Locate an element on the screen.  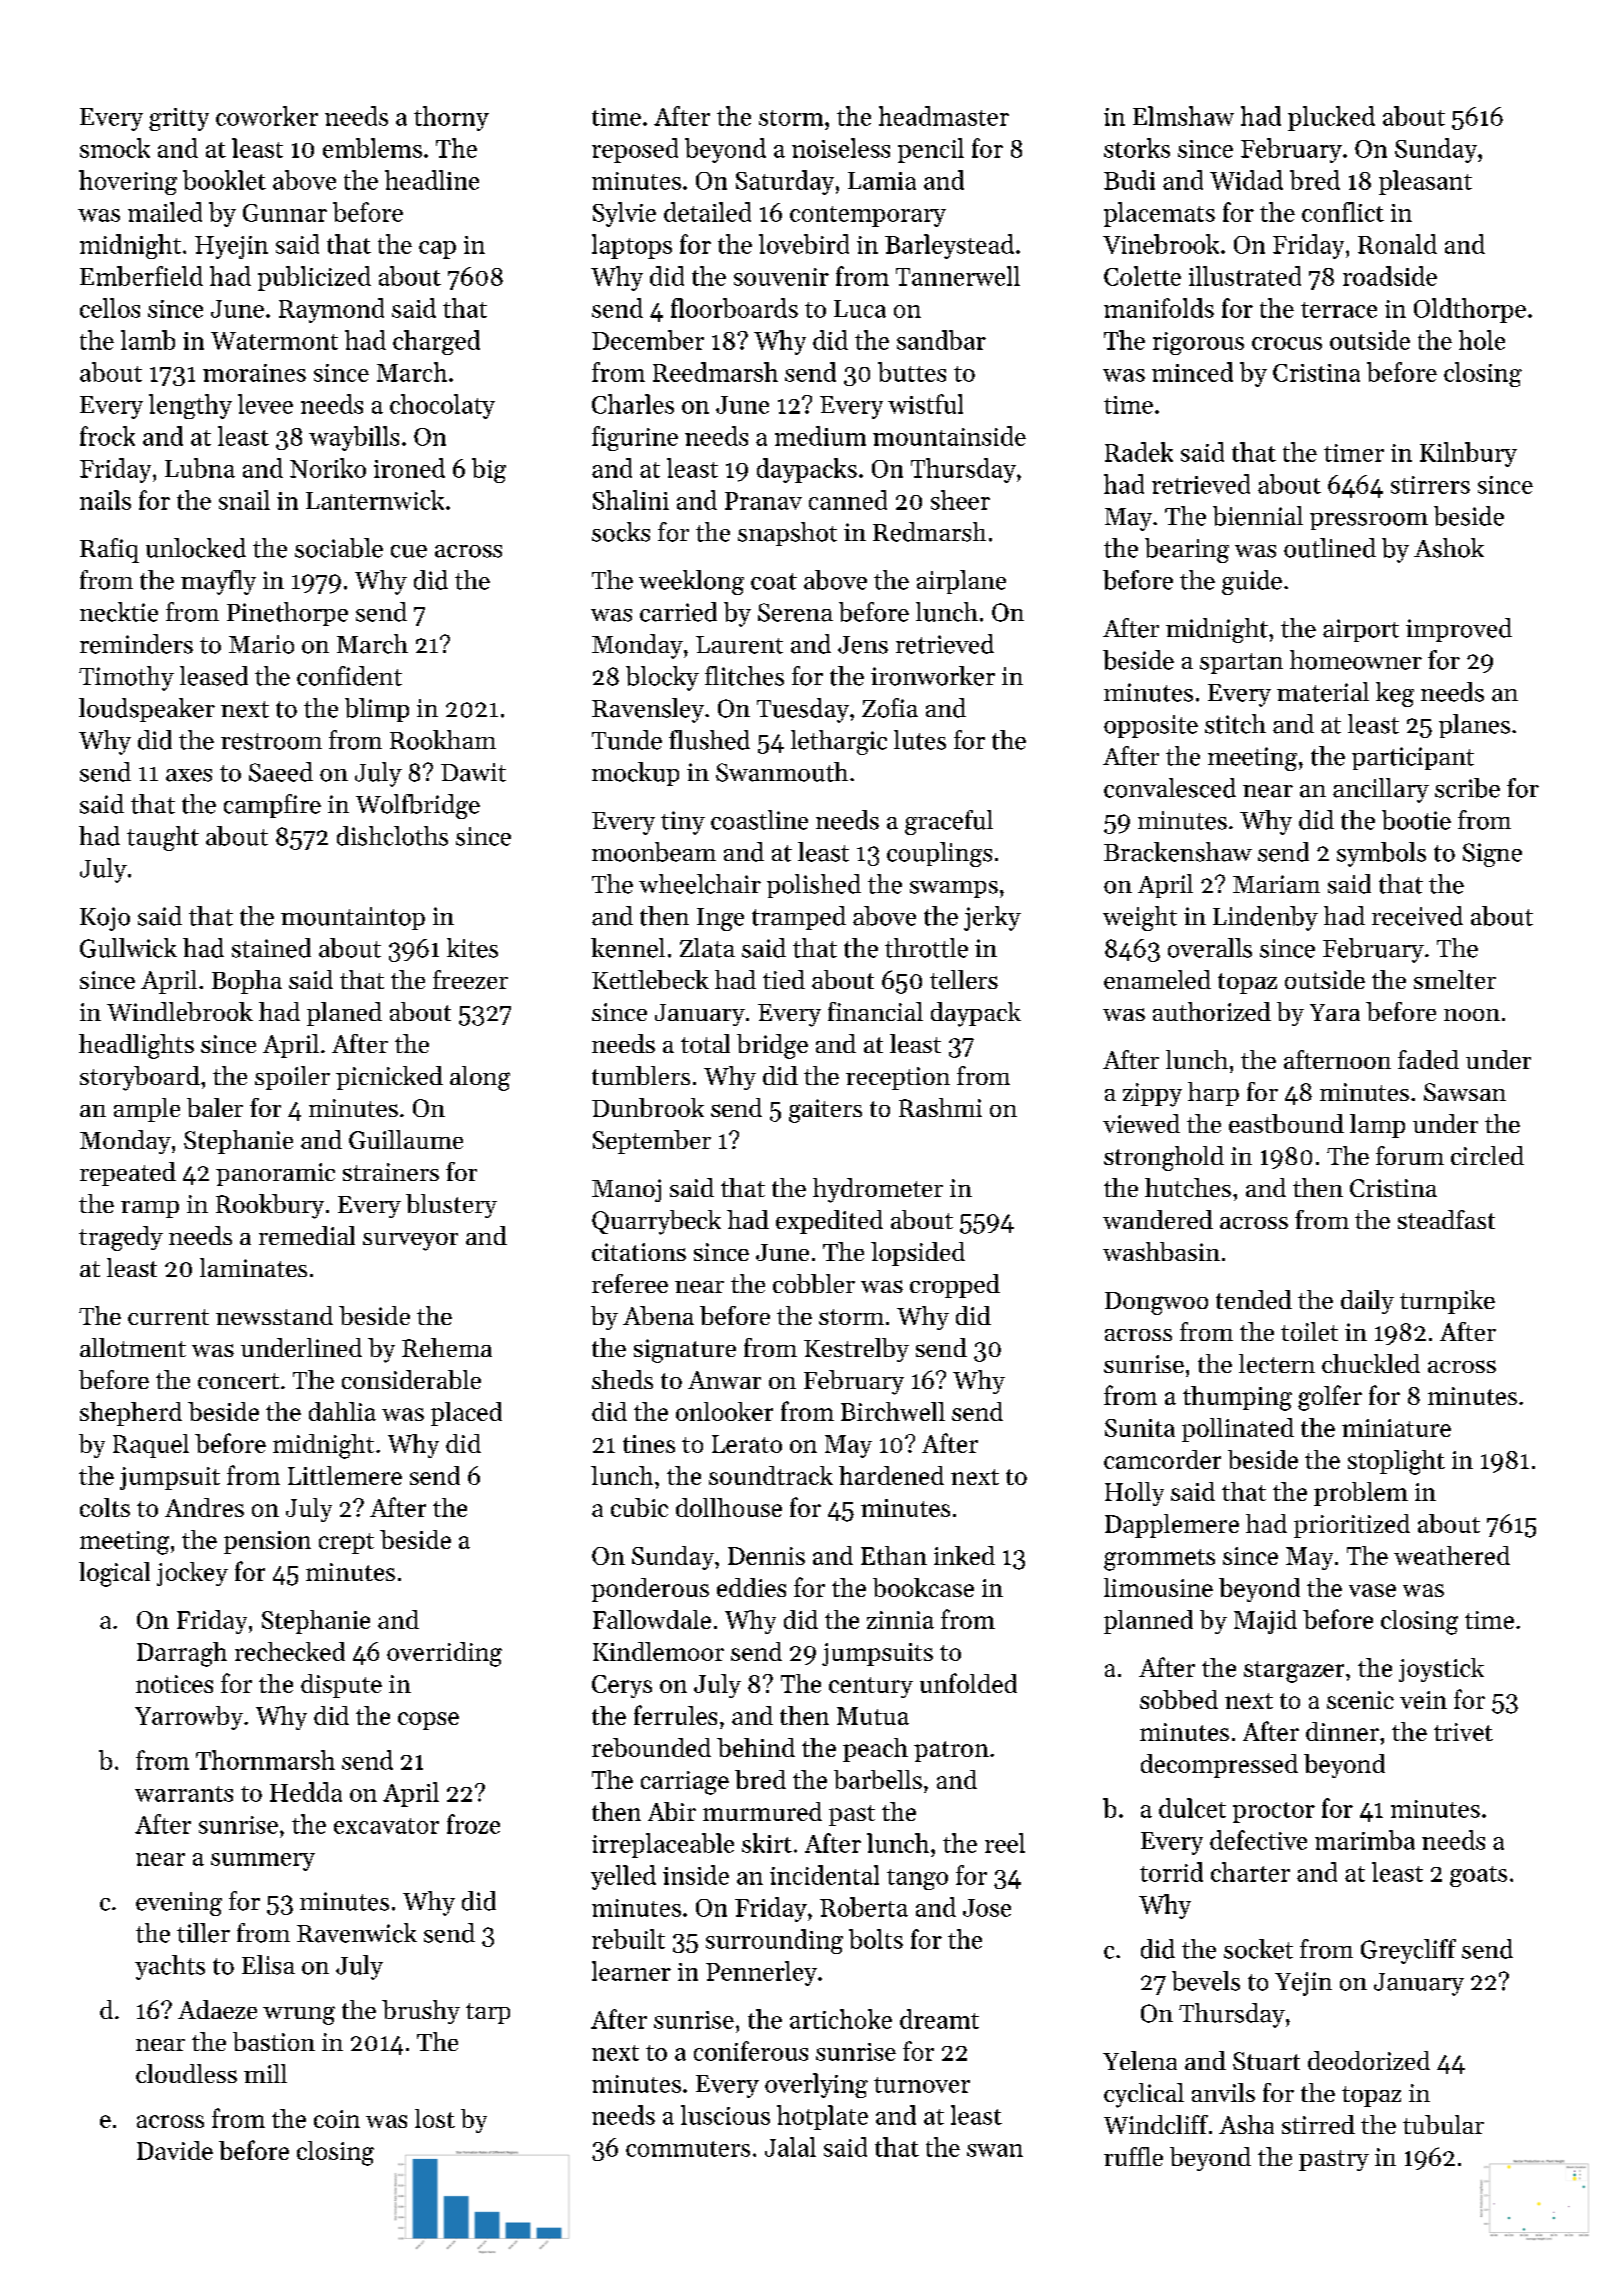
Kojo is located at coordinates (105, 919).
